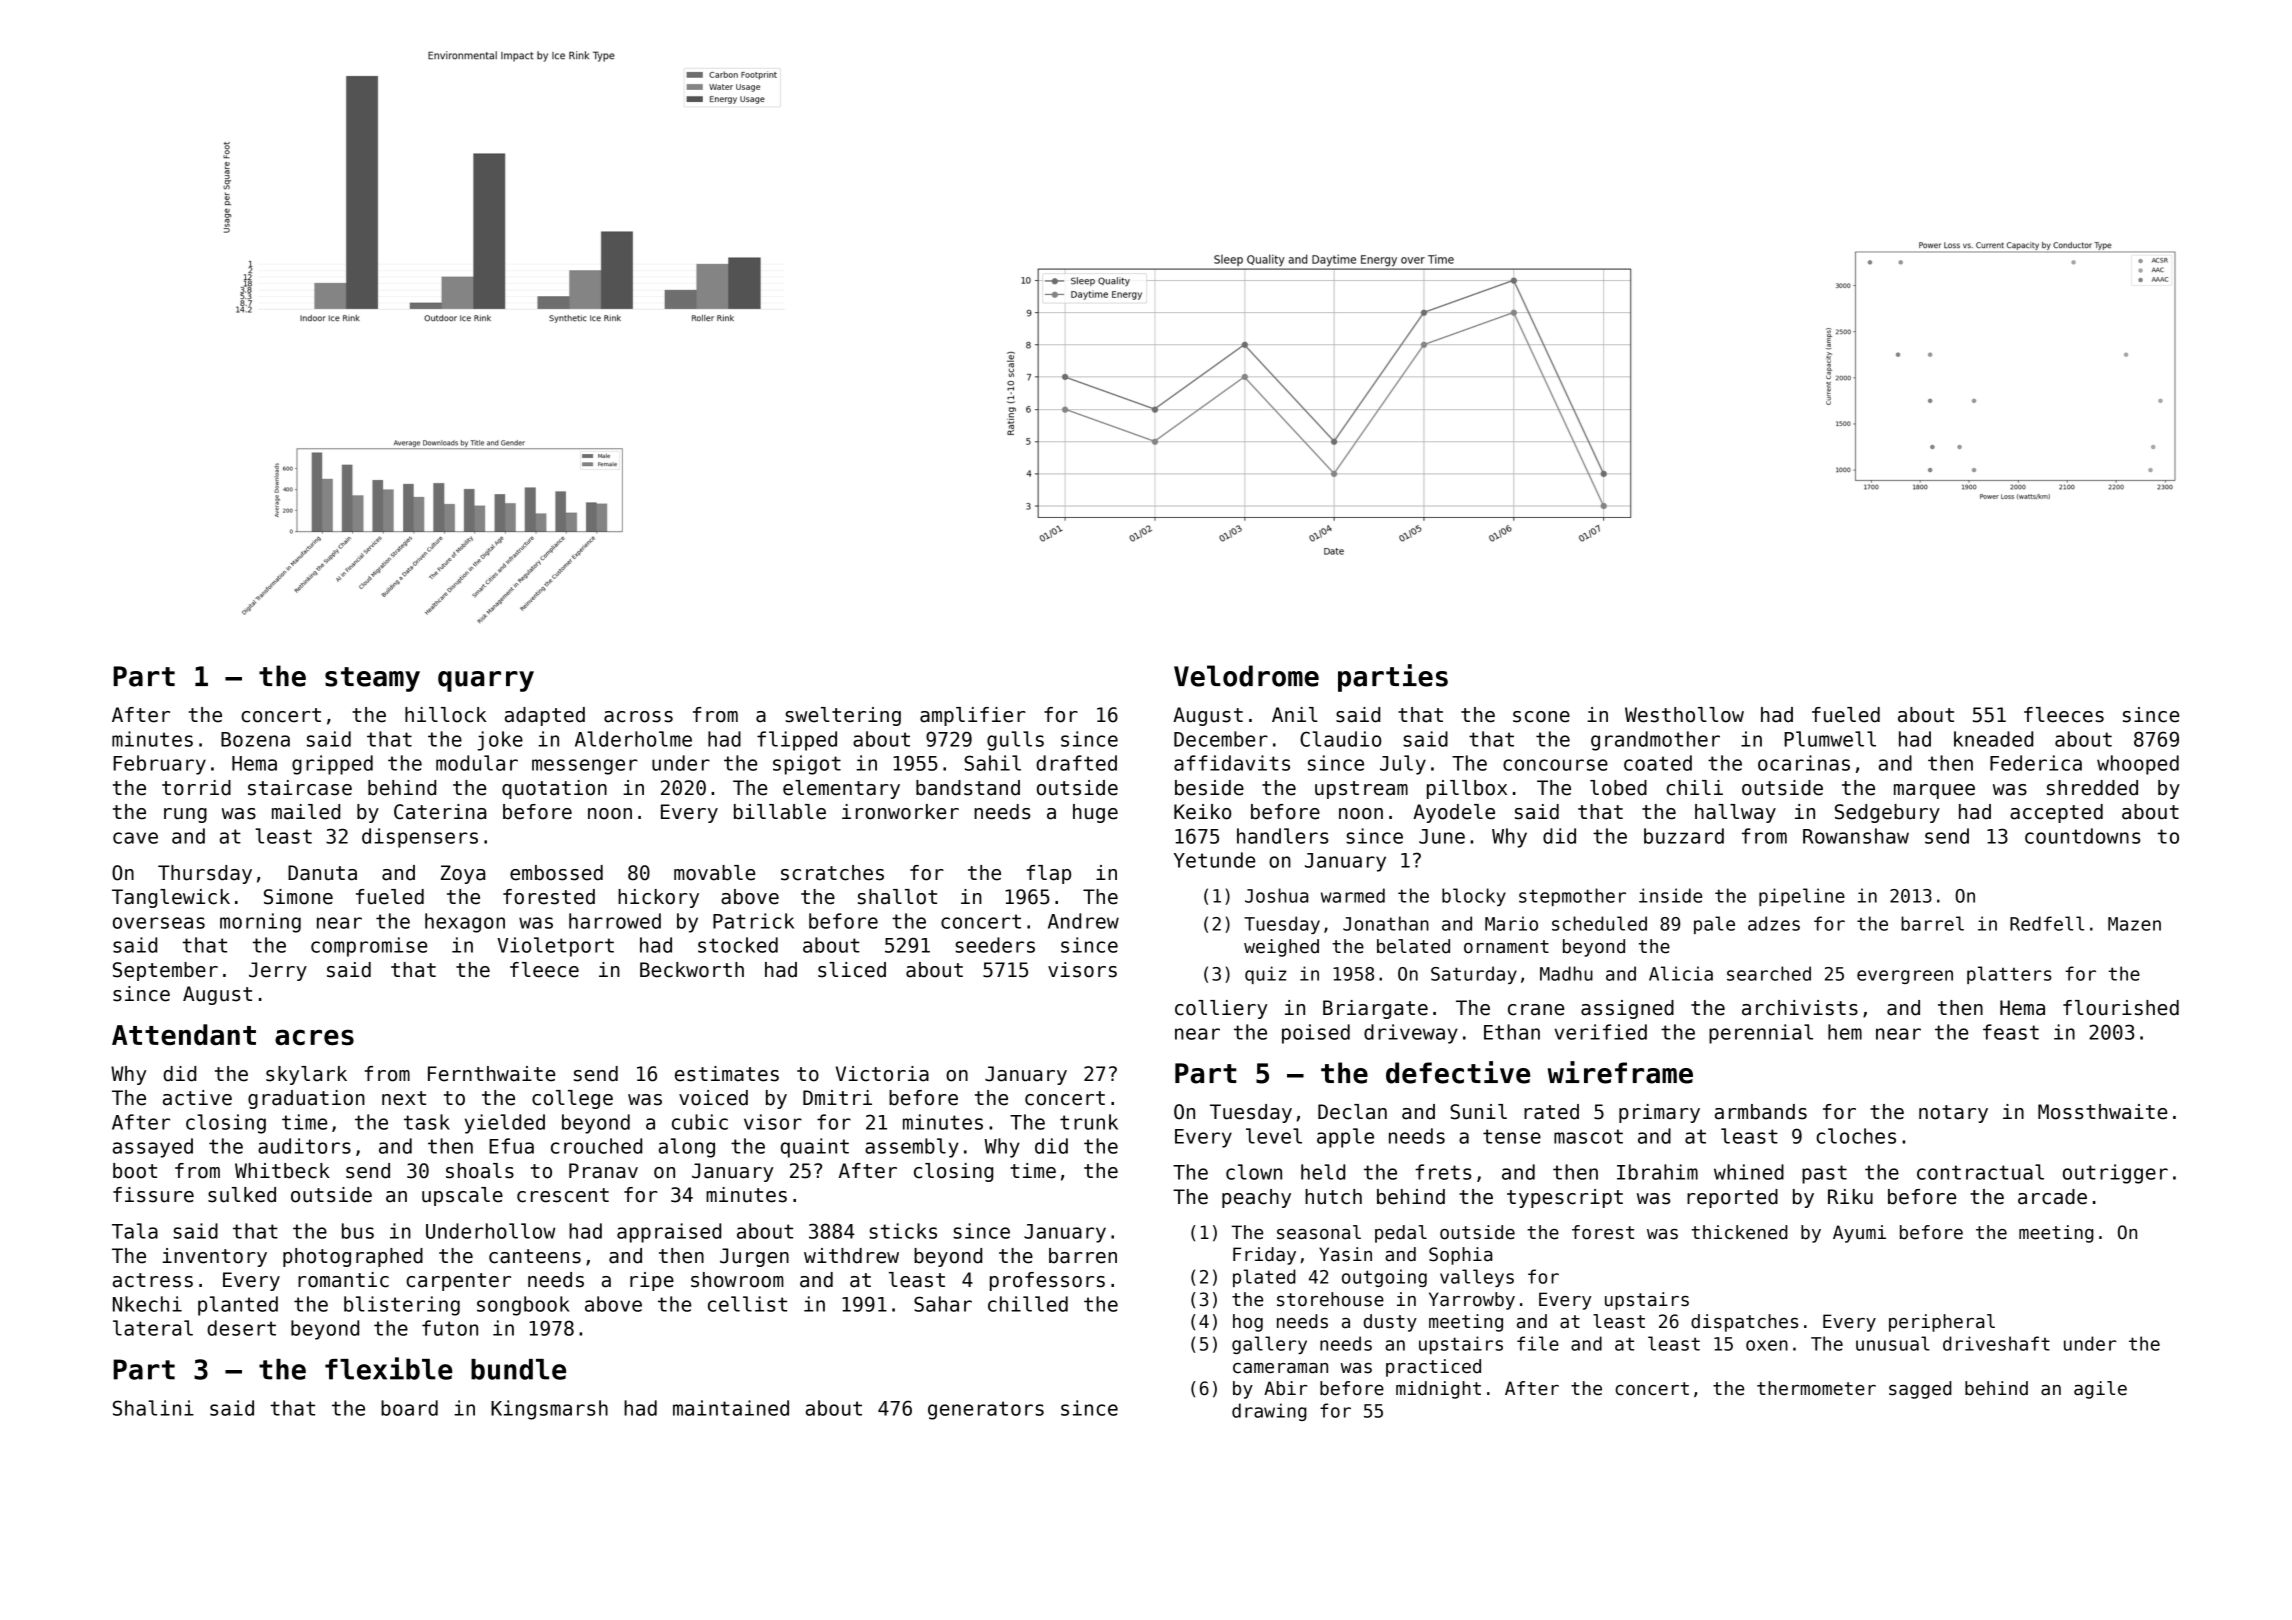  Describe the element at coordinates (747, 1304) in the page. I see `cellist` at that location.
